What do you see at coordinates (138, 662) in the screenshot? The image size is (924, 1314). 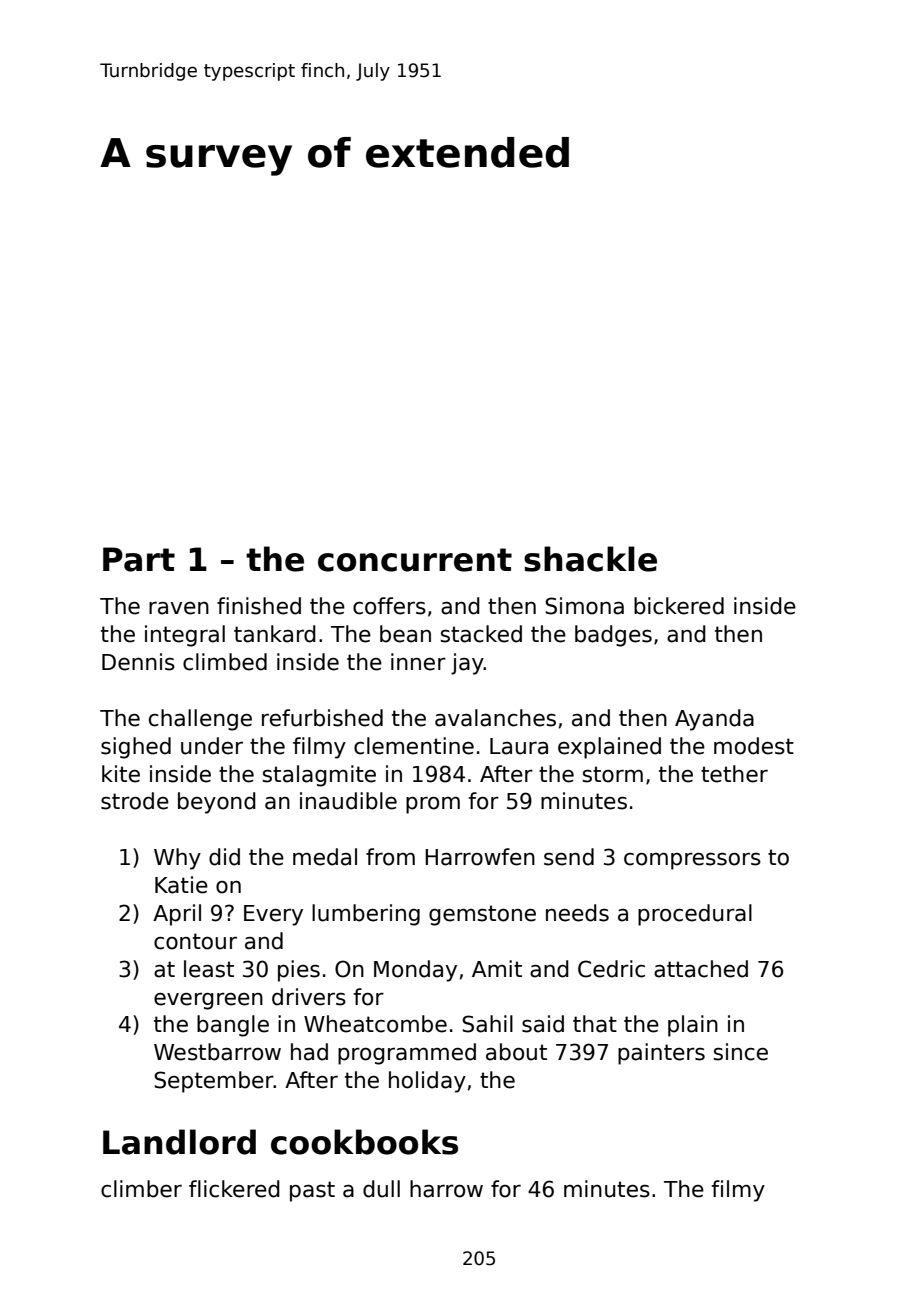 I see `Dennis` at bounding box center [138, 662].
